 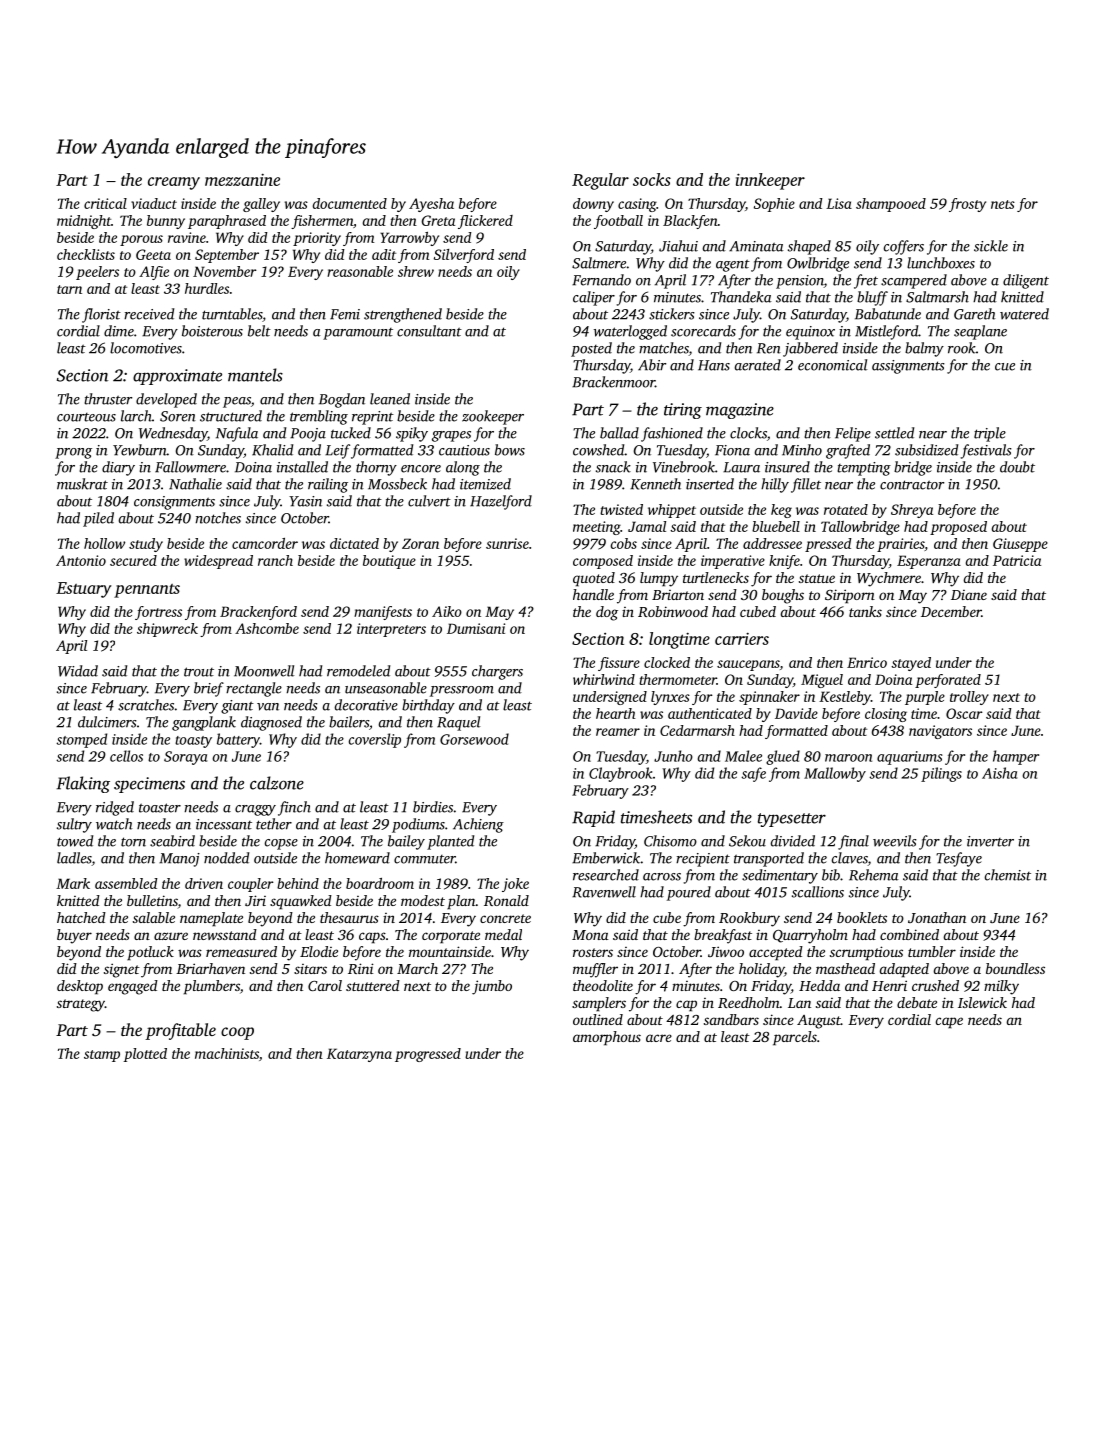 What do you see at coordinates (689, 893) in the screenshot?
I see `poured` at bounding box center [689, 893].
